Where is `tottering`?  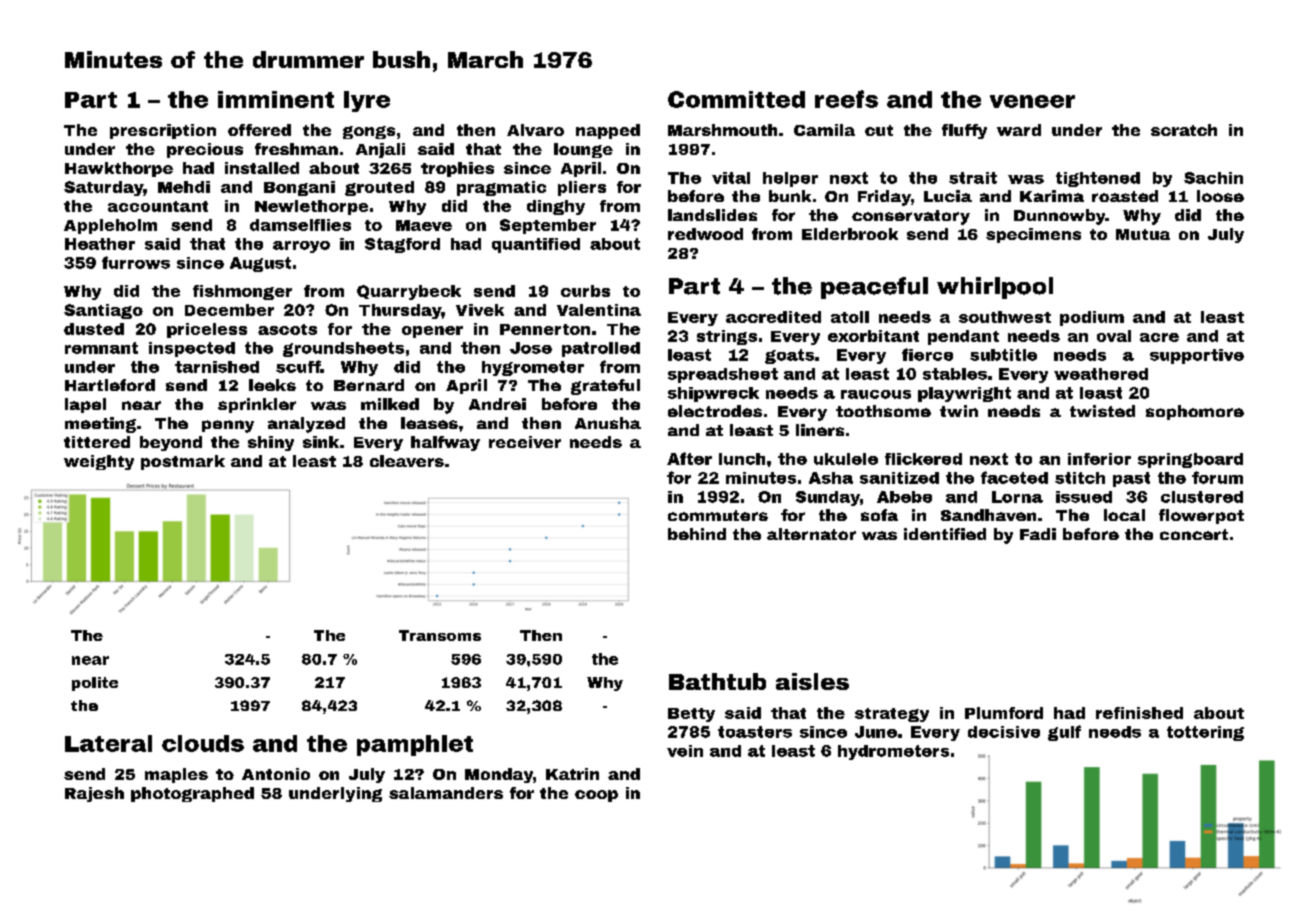
tottering is located at coordinates (1205, 733).
